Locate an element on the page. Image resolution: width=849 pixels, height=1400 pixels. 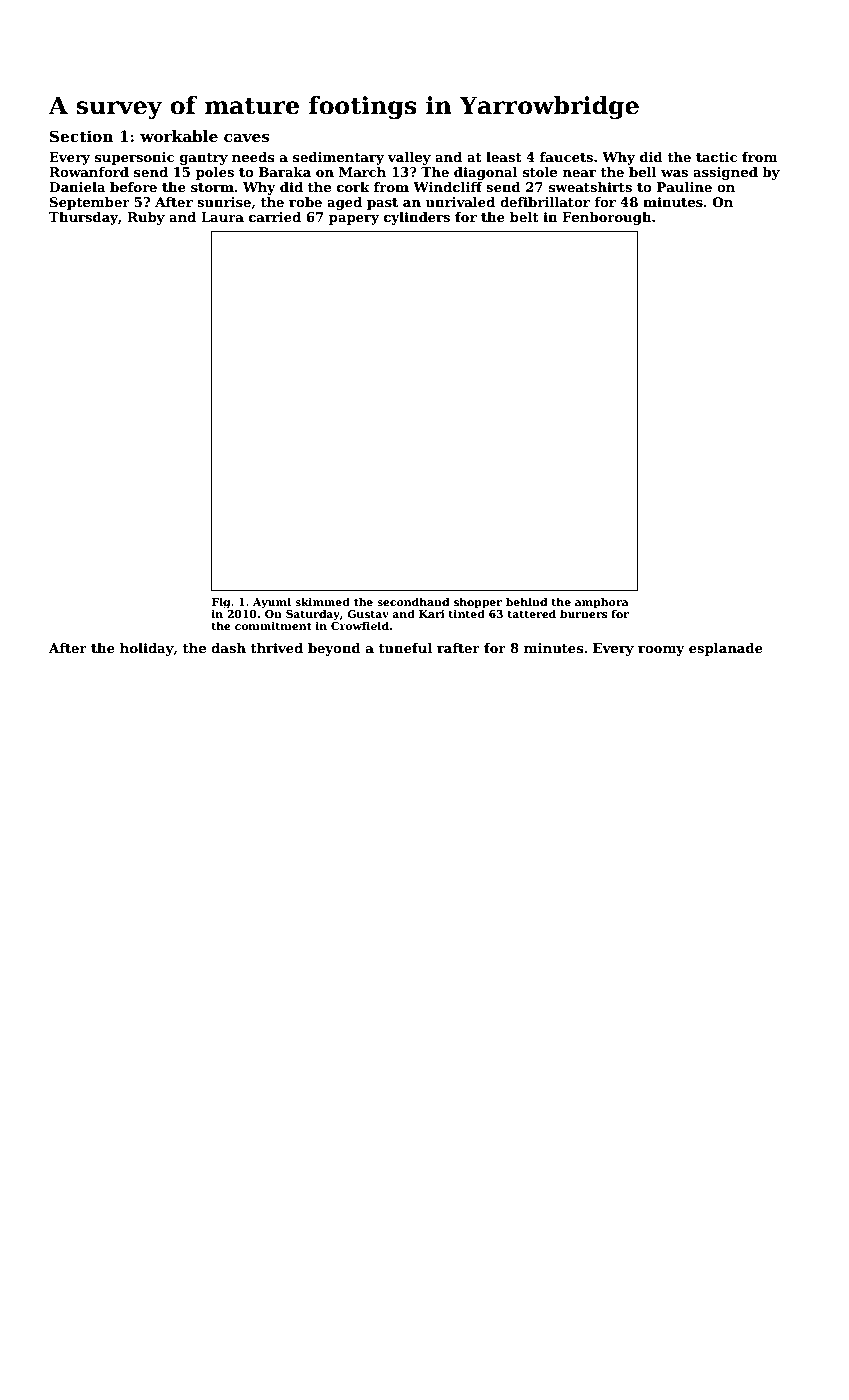
Fig is located at coordinates (221, 603).
